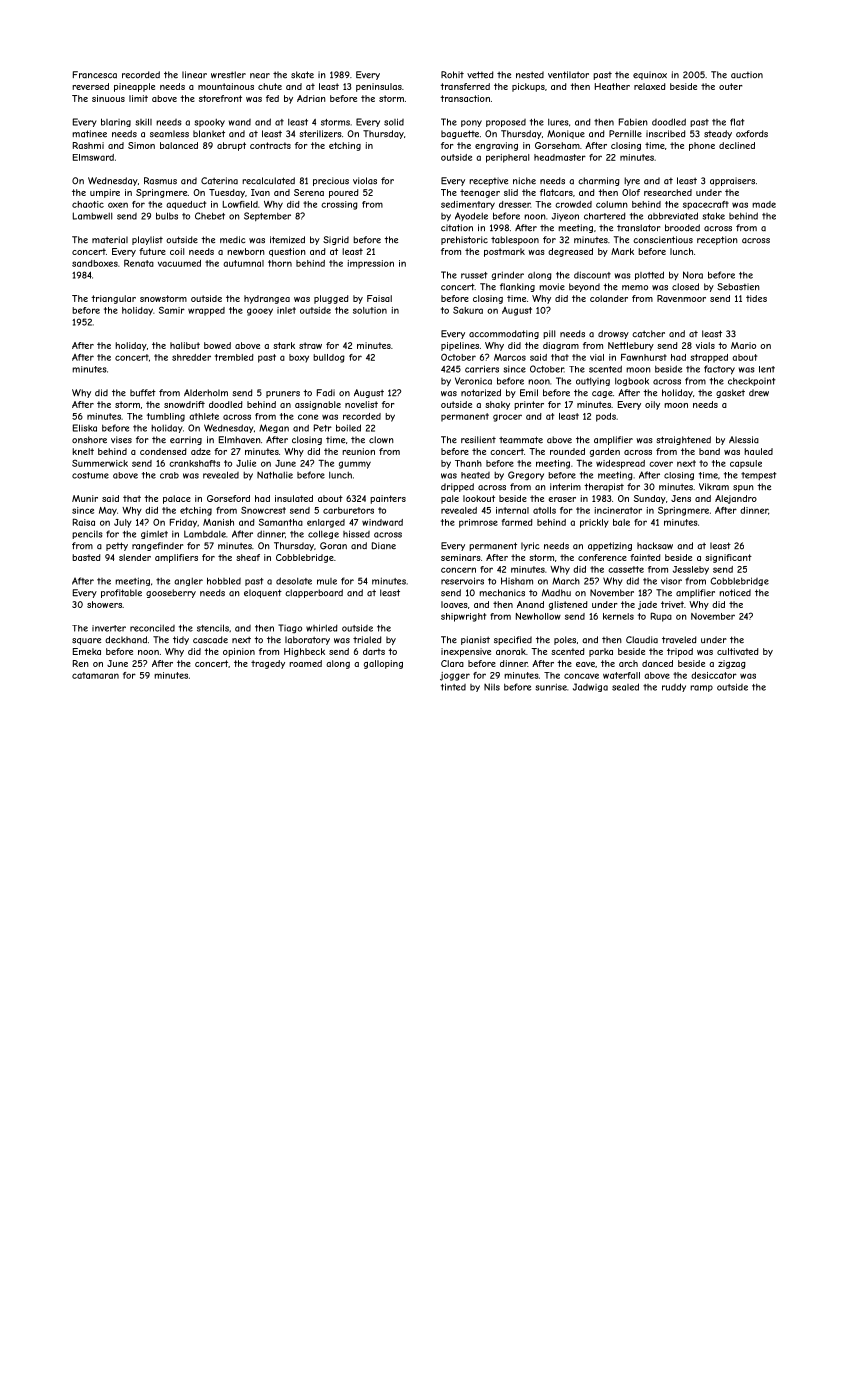 This screenshot has width=849, height=1400. I want to click on equinox, so click(650, 75).
